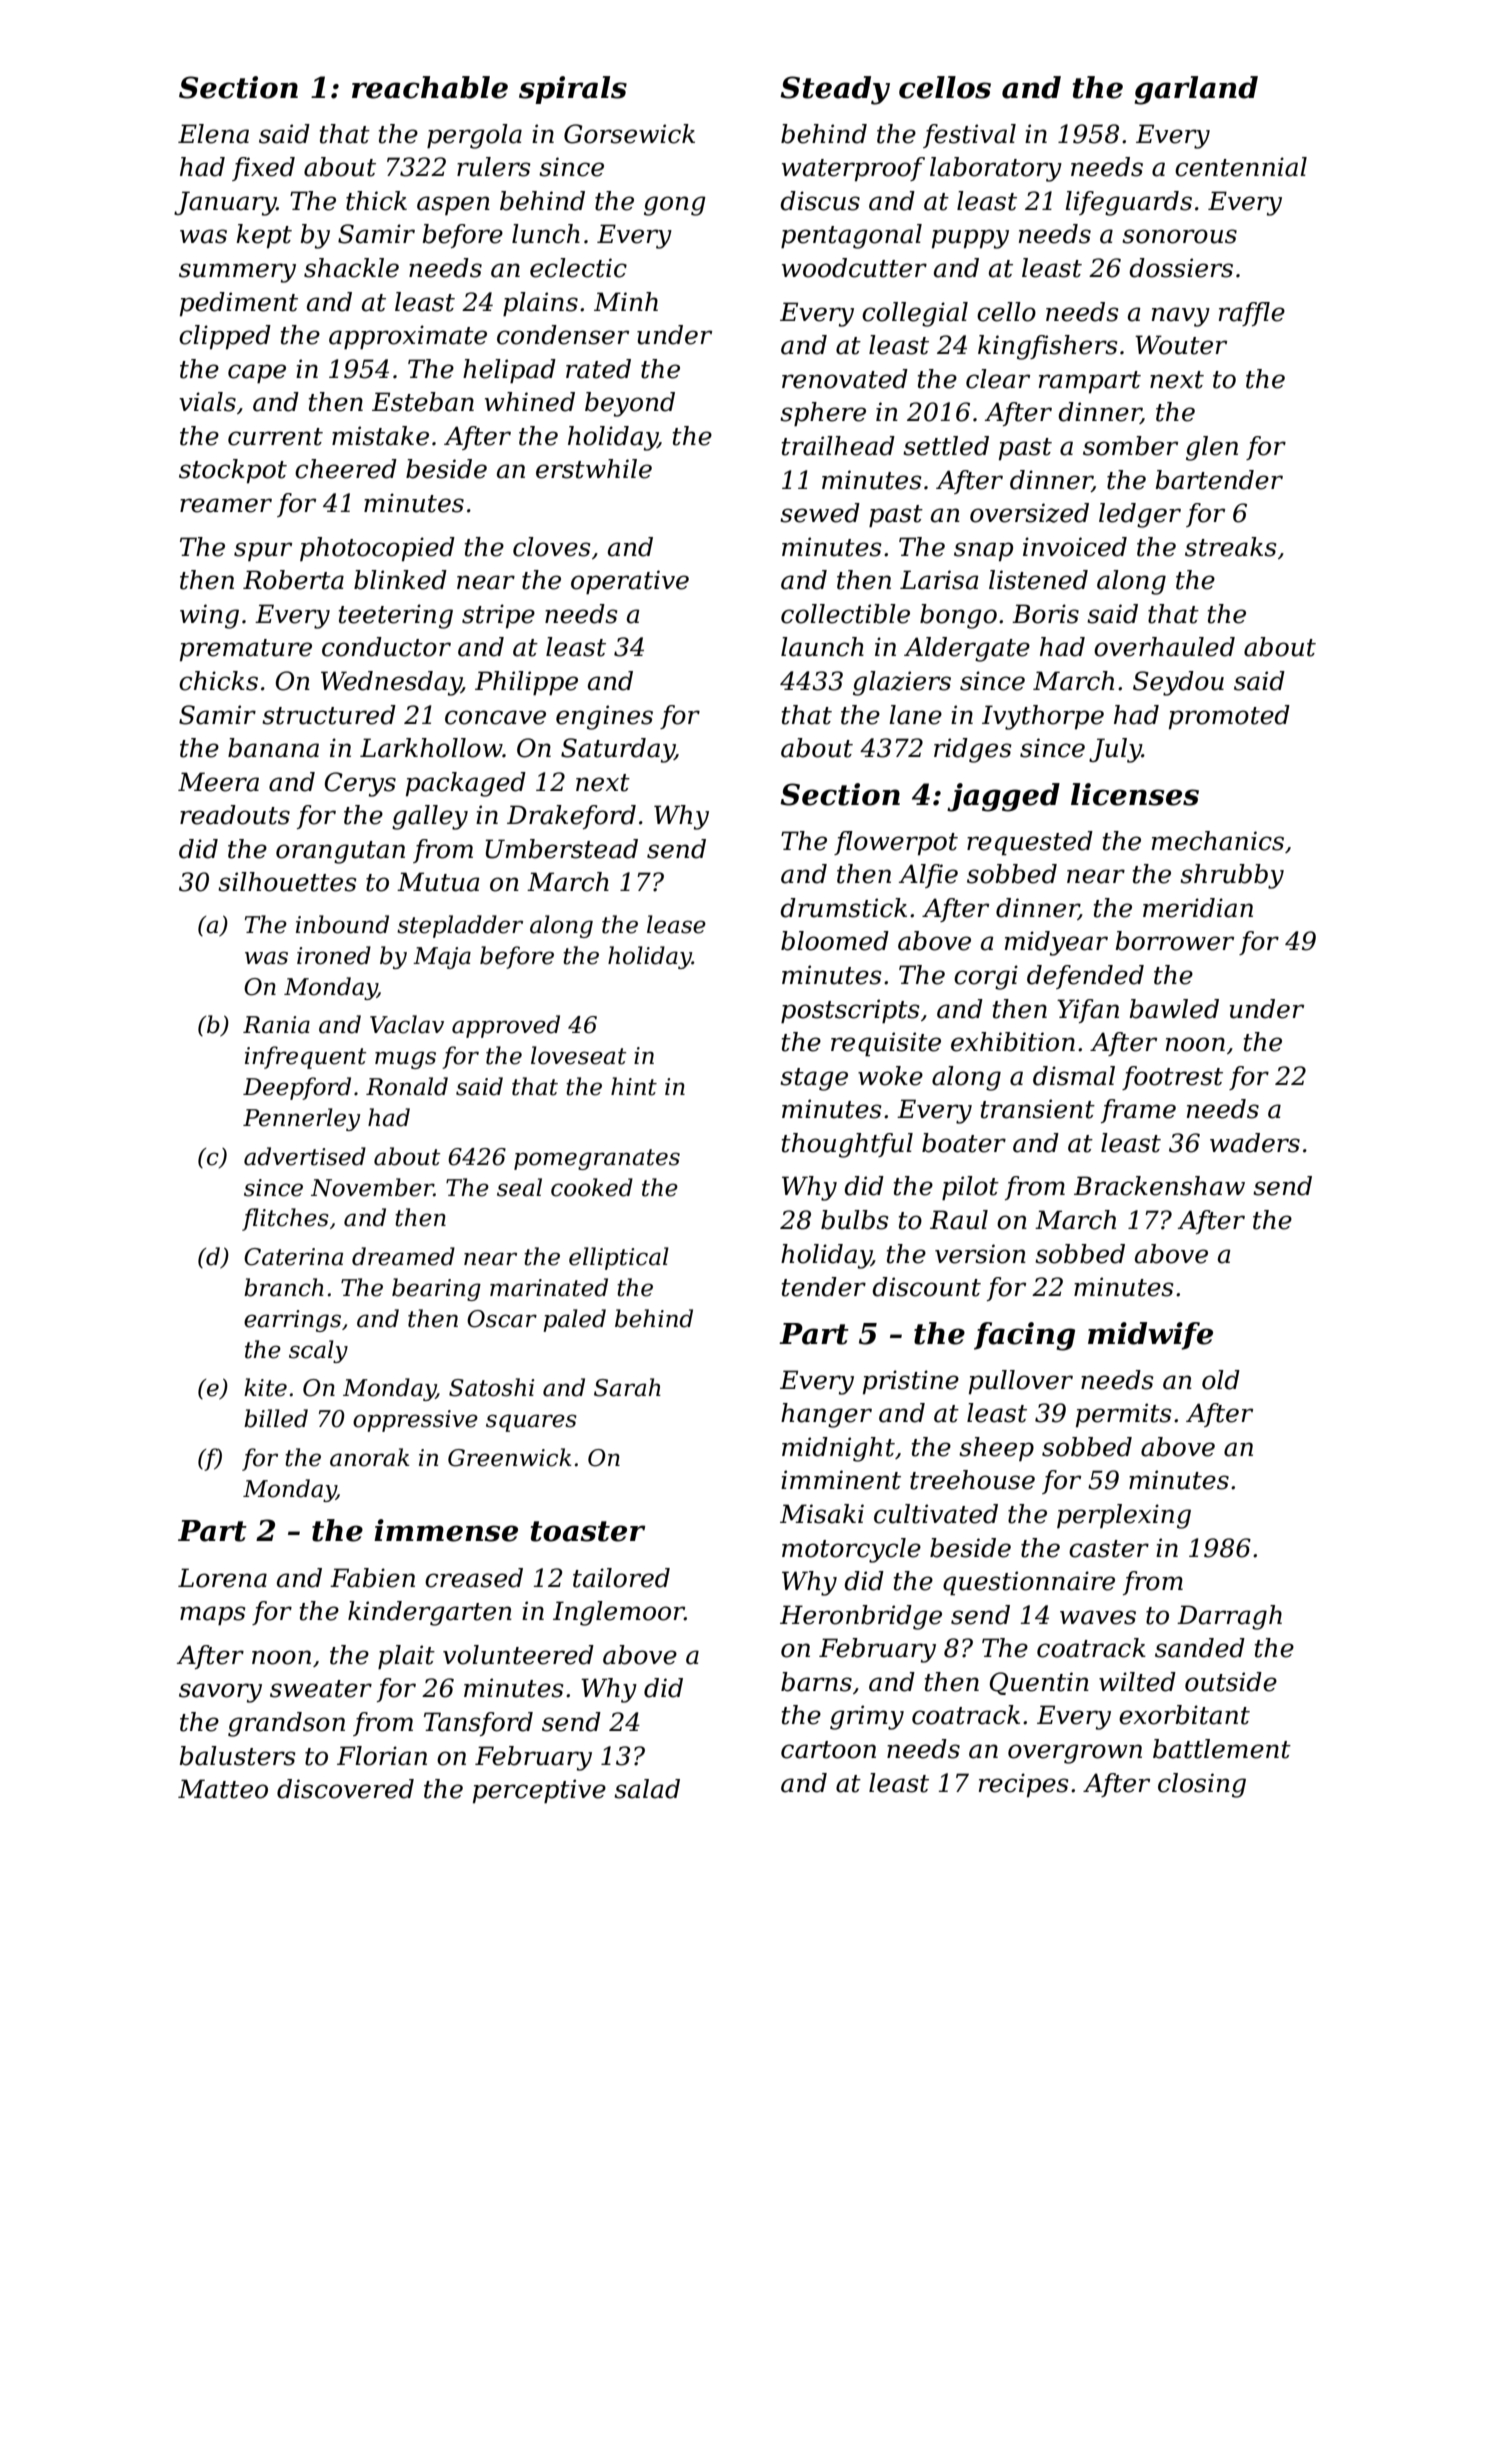  I want to click on spirals, so click(573, 90).
